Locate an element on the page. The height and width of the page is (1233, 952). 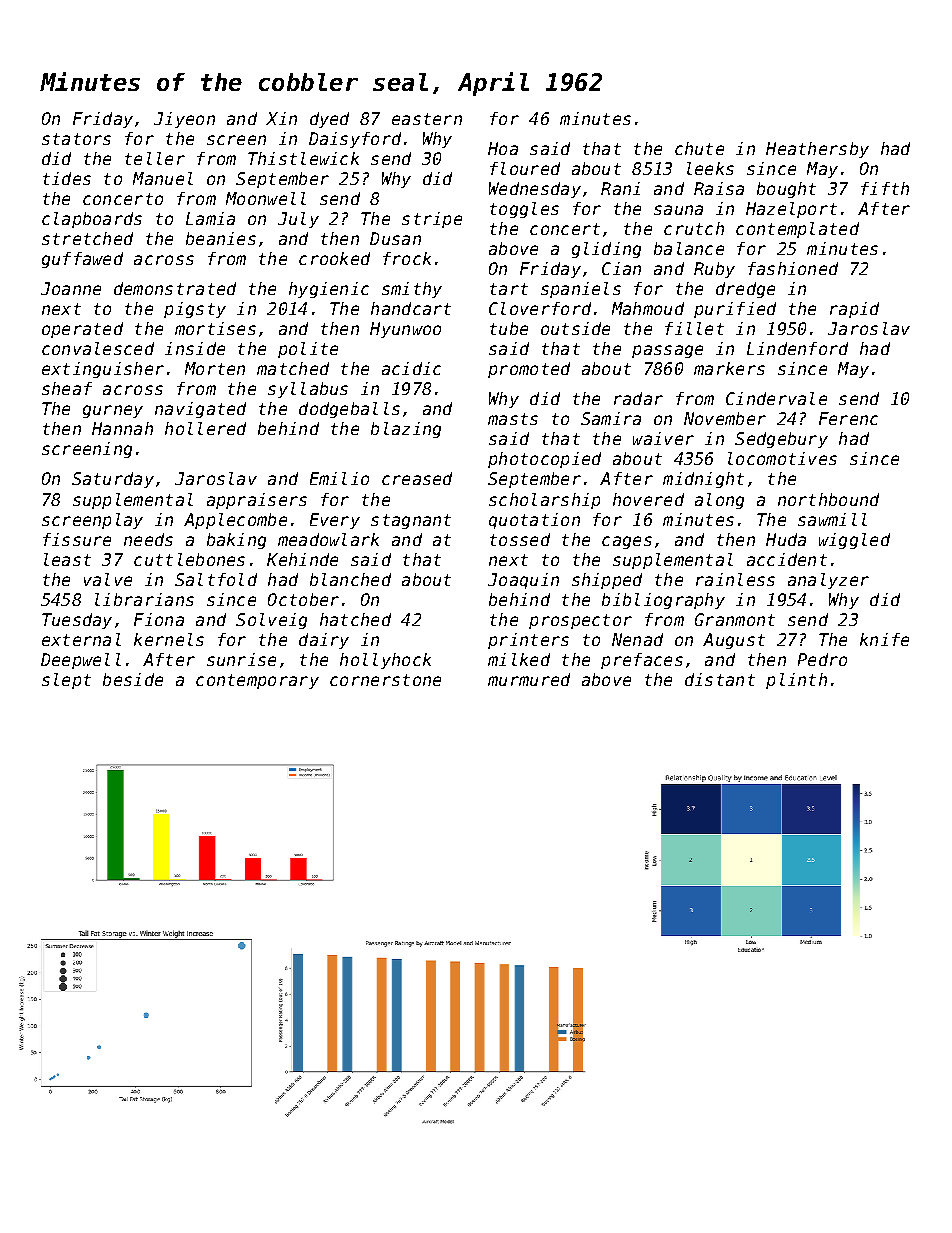
frock is located at coordinates (407, 258).
